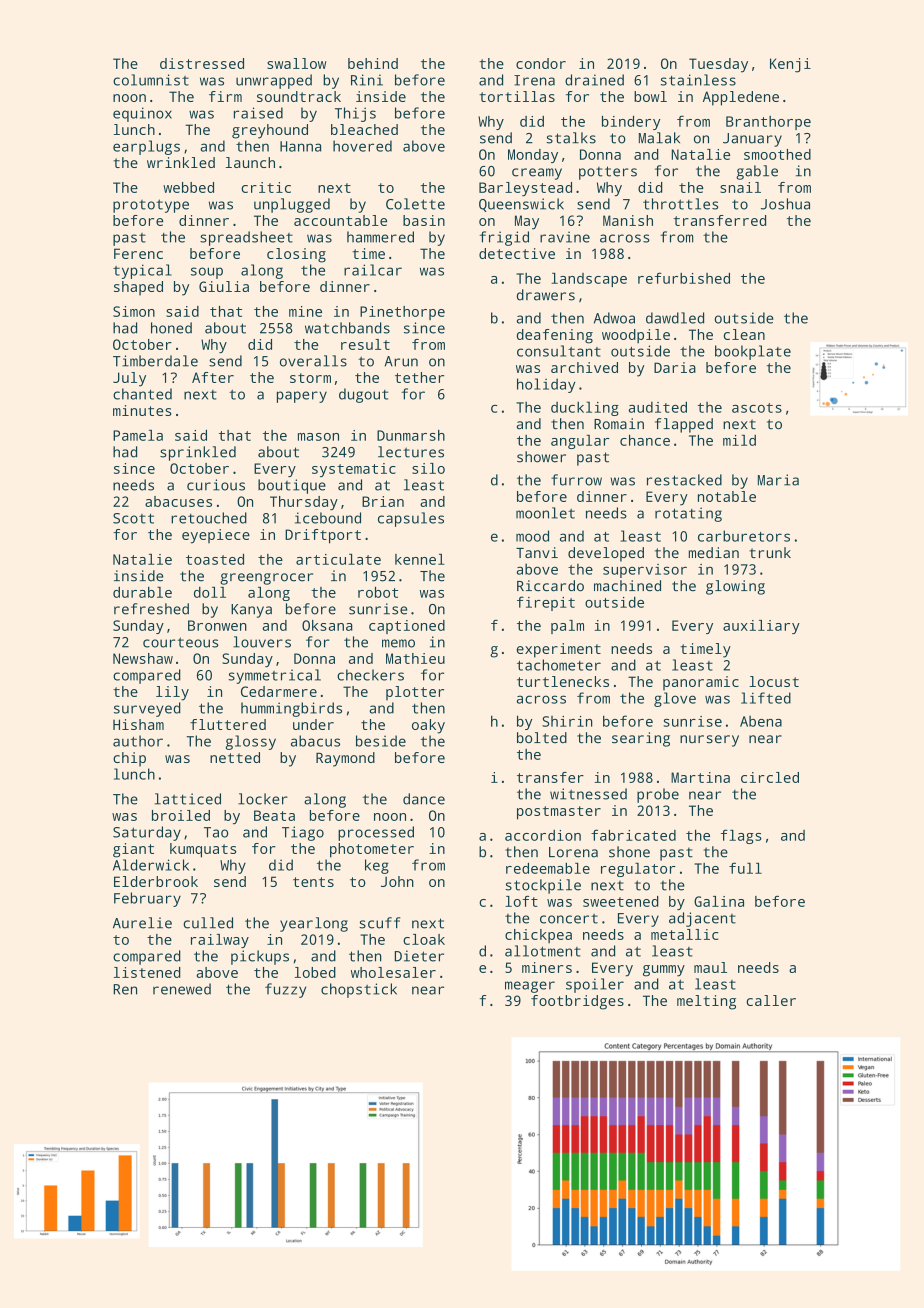 Image resolution: width=924 pixels, height=1308 pixels. I want to click on condor, so click(541, 63).
